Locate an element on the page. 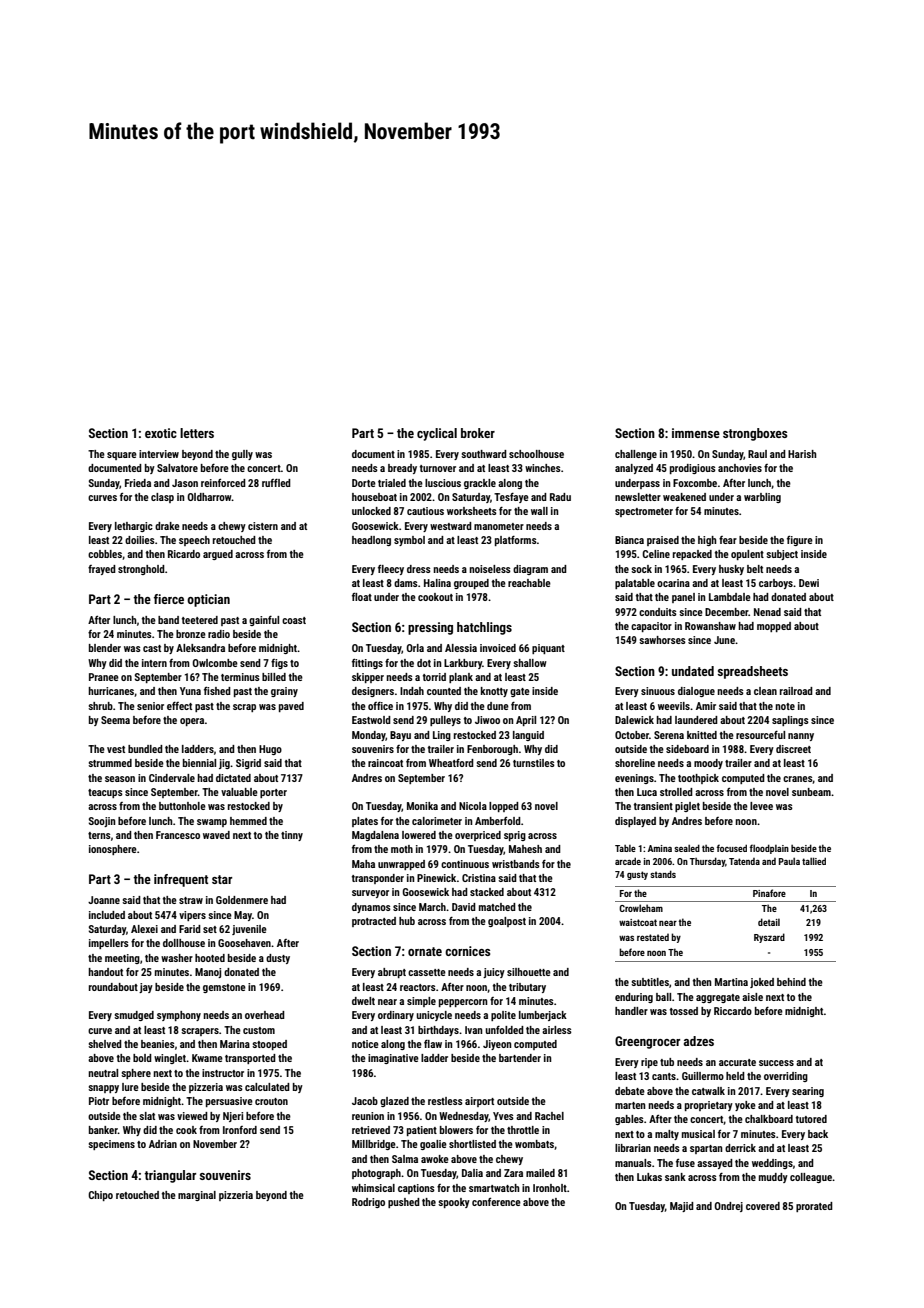  fished is located at coordinates (217, 691).
